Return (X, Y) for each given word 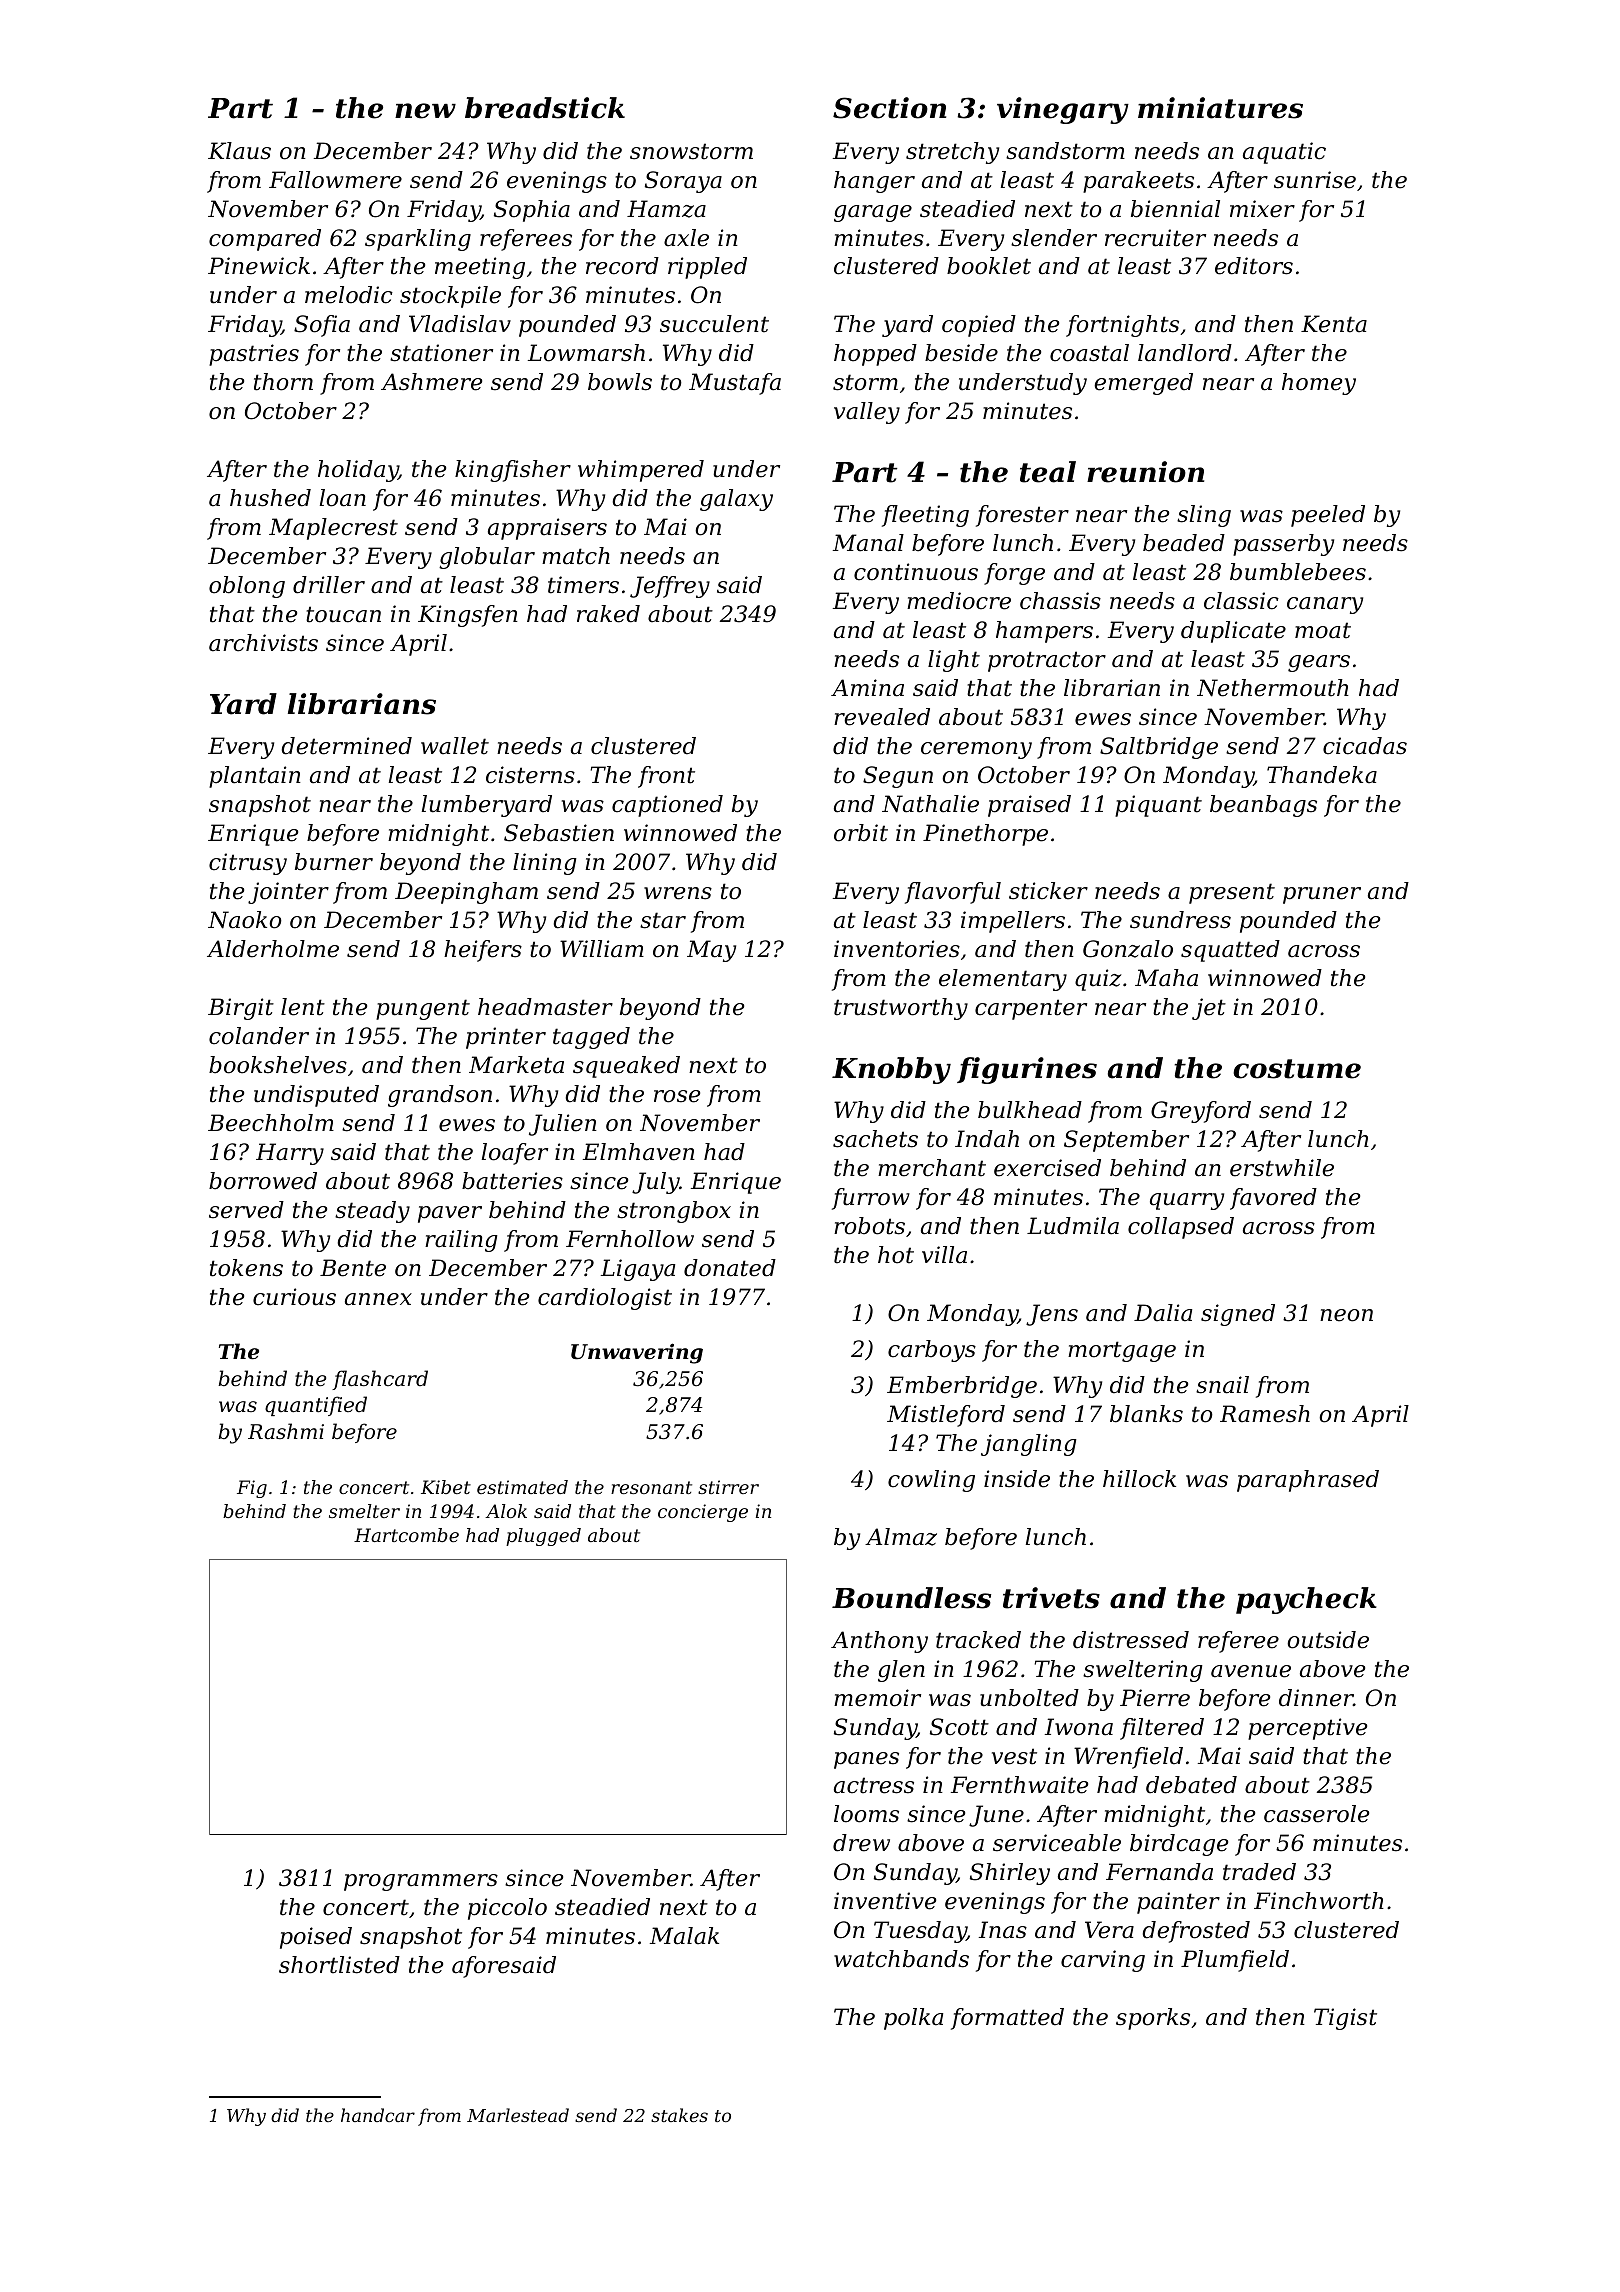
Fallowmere (335, 180)
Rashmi (286, 1431)
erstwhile (1282, 1168)
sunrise (1315, 180)
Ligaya (638, 1270)
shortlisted (339, 1965)
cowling (931, 1481)
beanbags (1263, 806)
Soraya (683, 182)
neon (1346, 1315)
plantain (255, 777)
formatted (1007, 2019)
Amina (867, 688)
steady (372, 1212)
